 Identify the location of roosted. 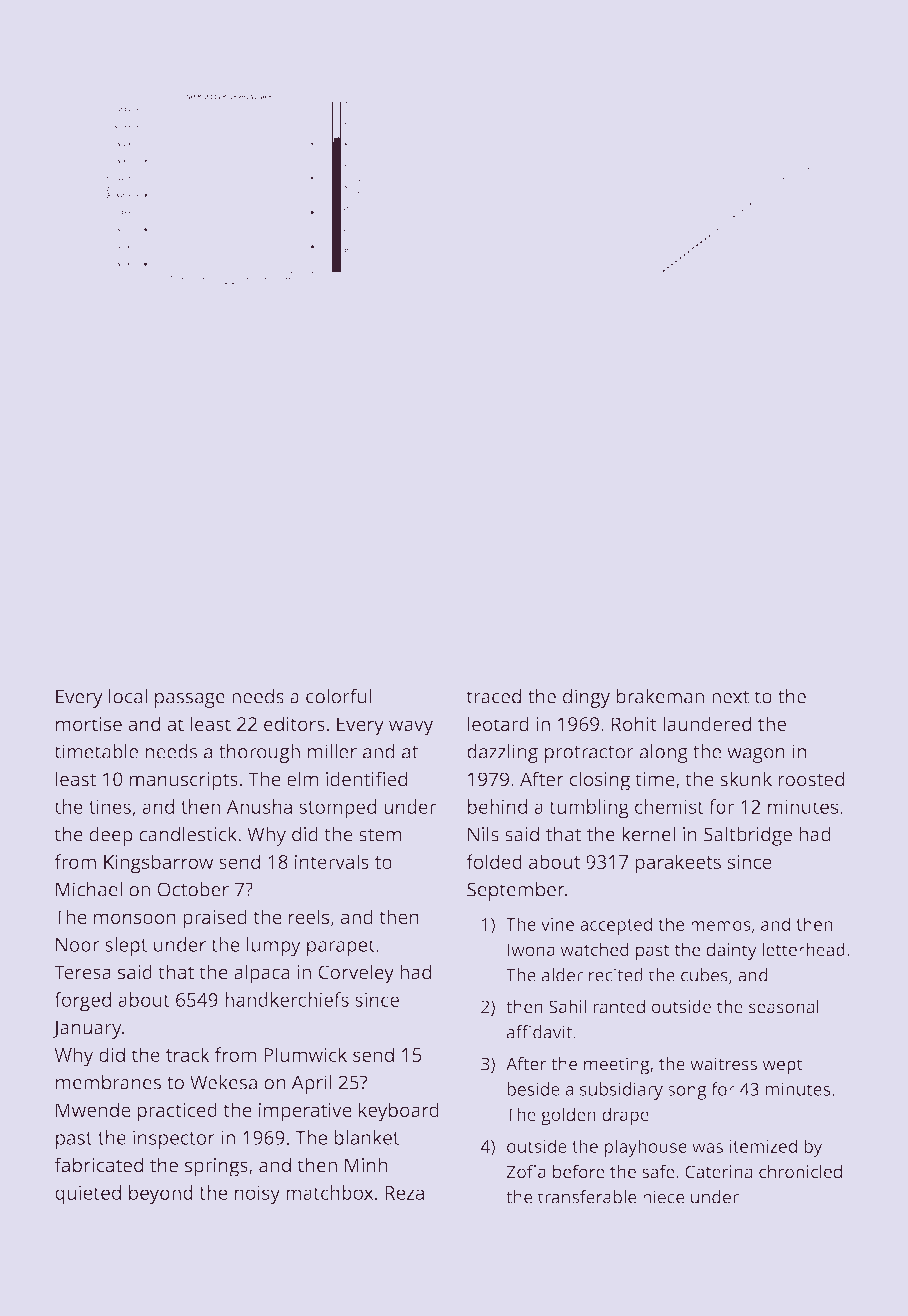
(811, 779).
